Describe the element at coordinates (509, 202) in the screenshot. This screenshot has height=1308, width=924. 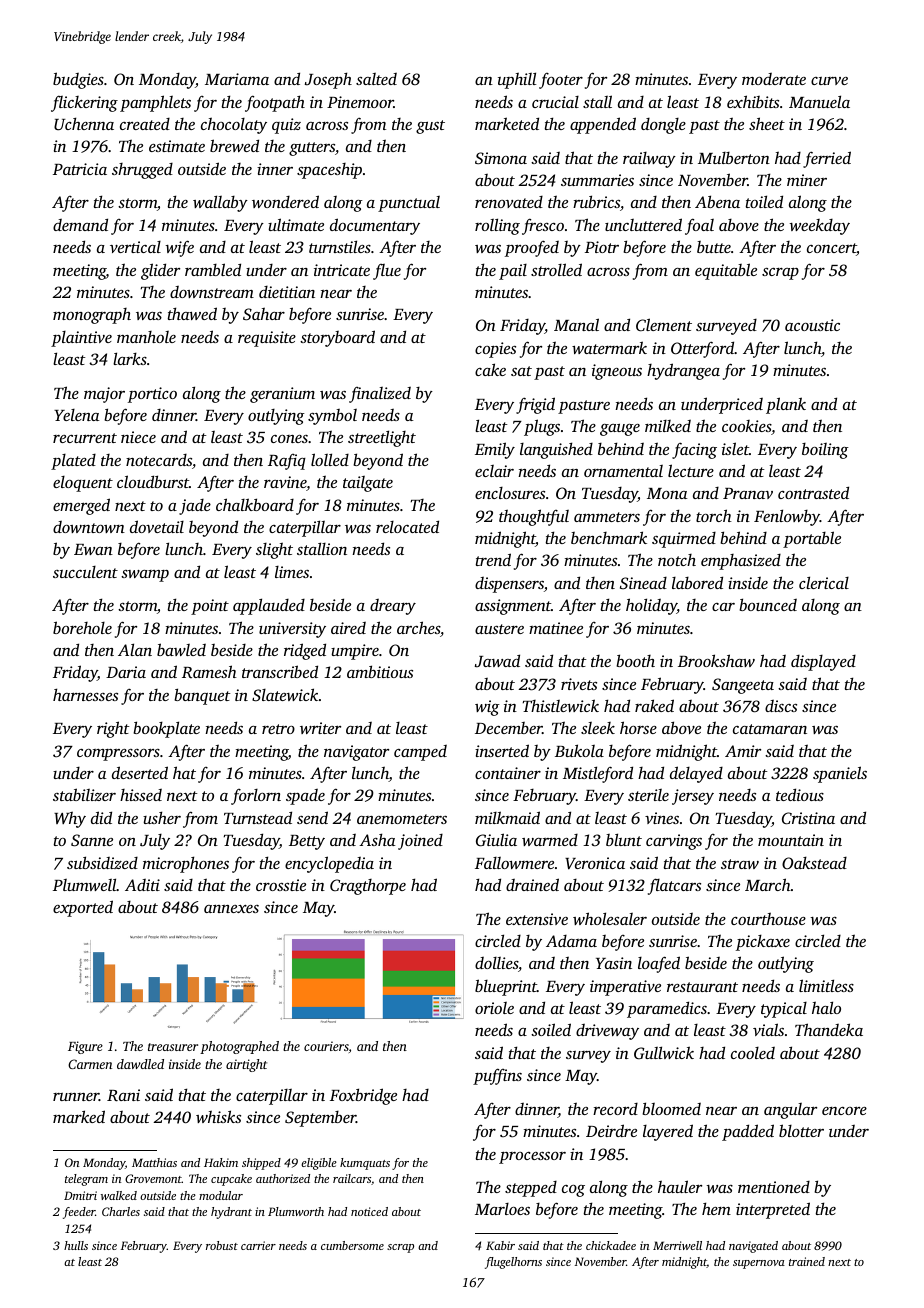
I see `renovated` at that location.
